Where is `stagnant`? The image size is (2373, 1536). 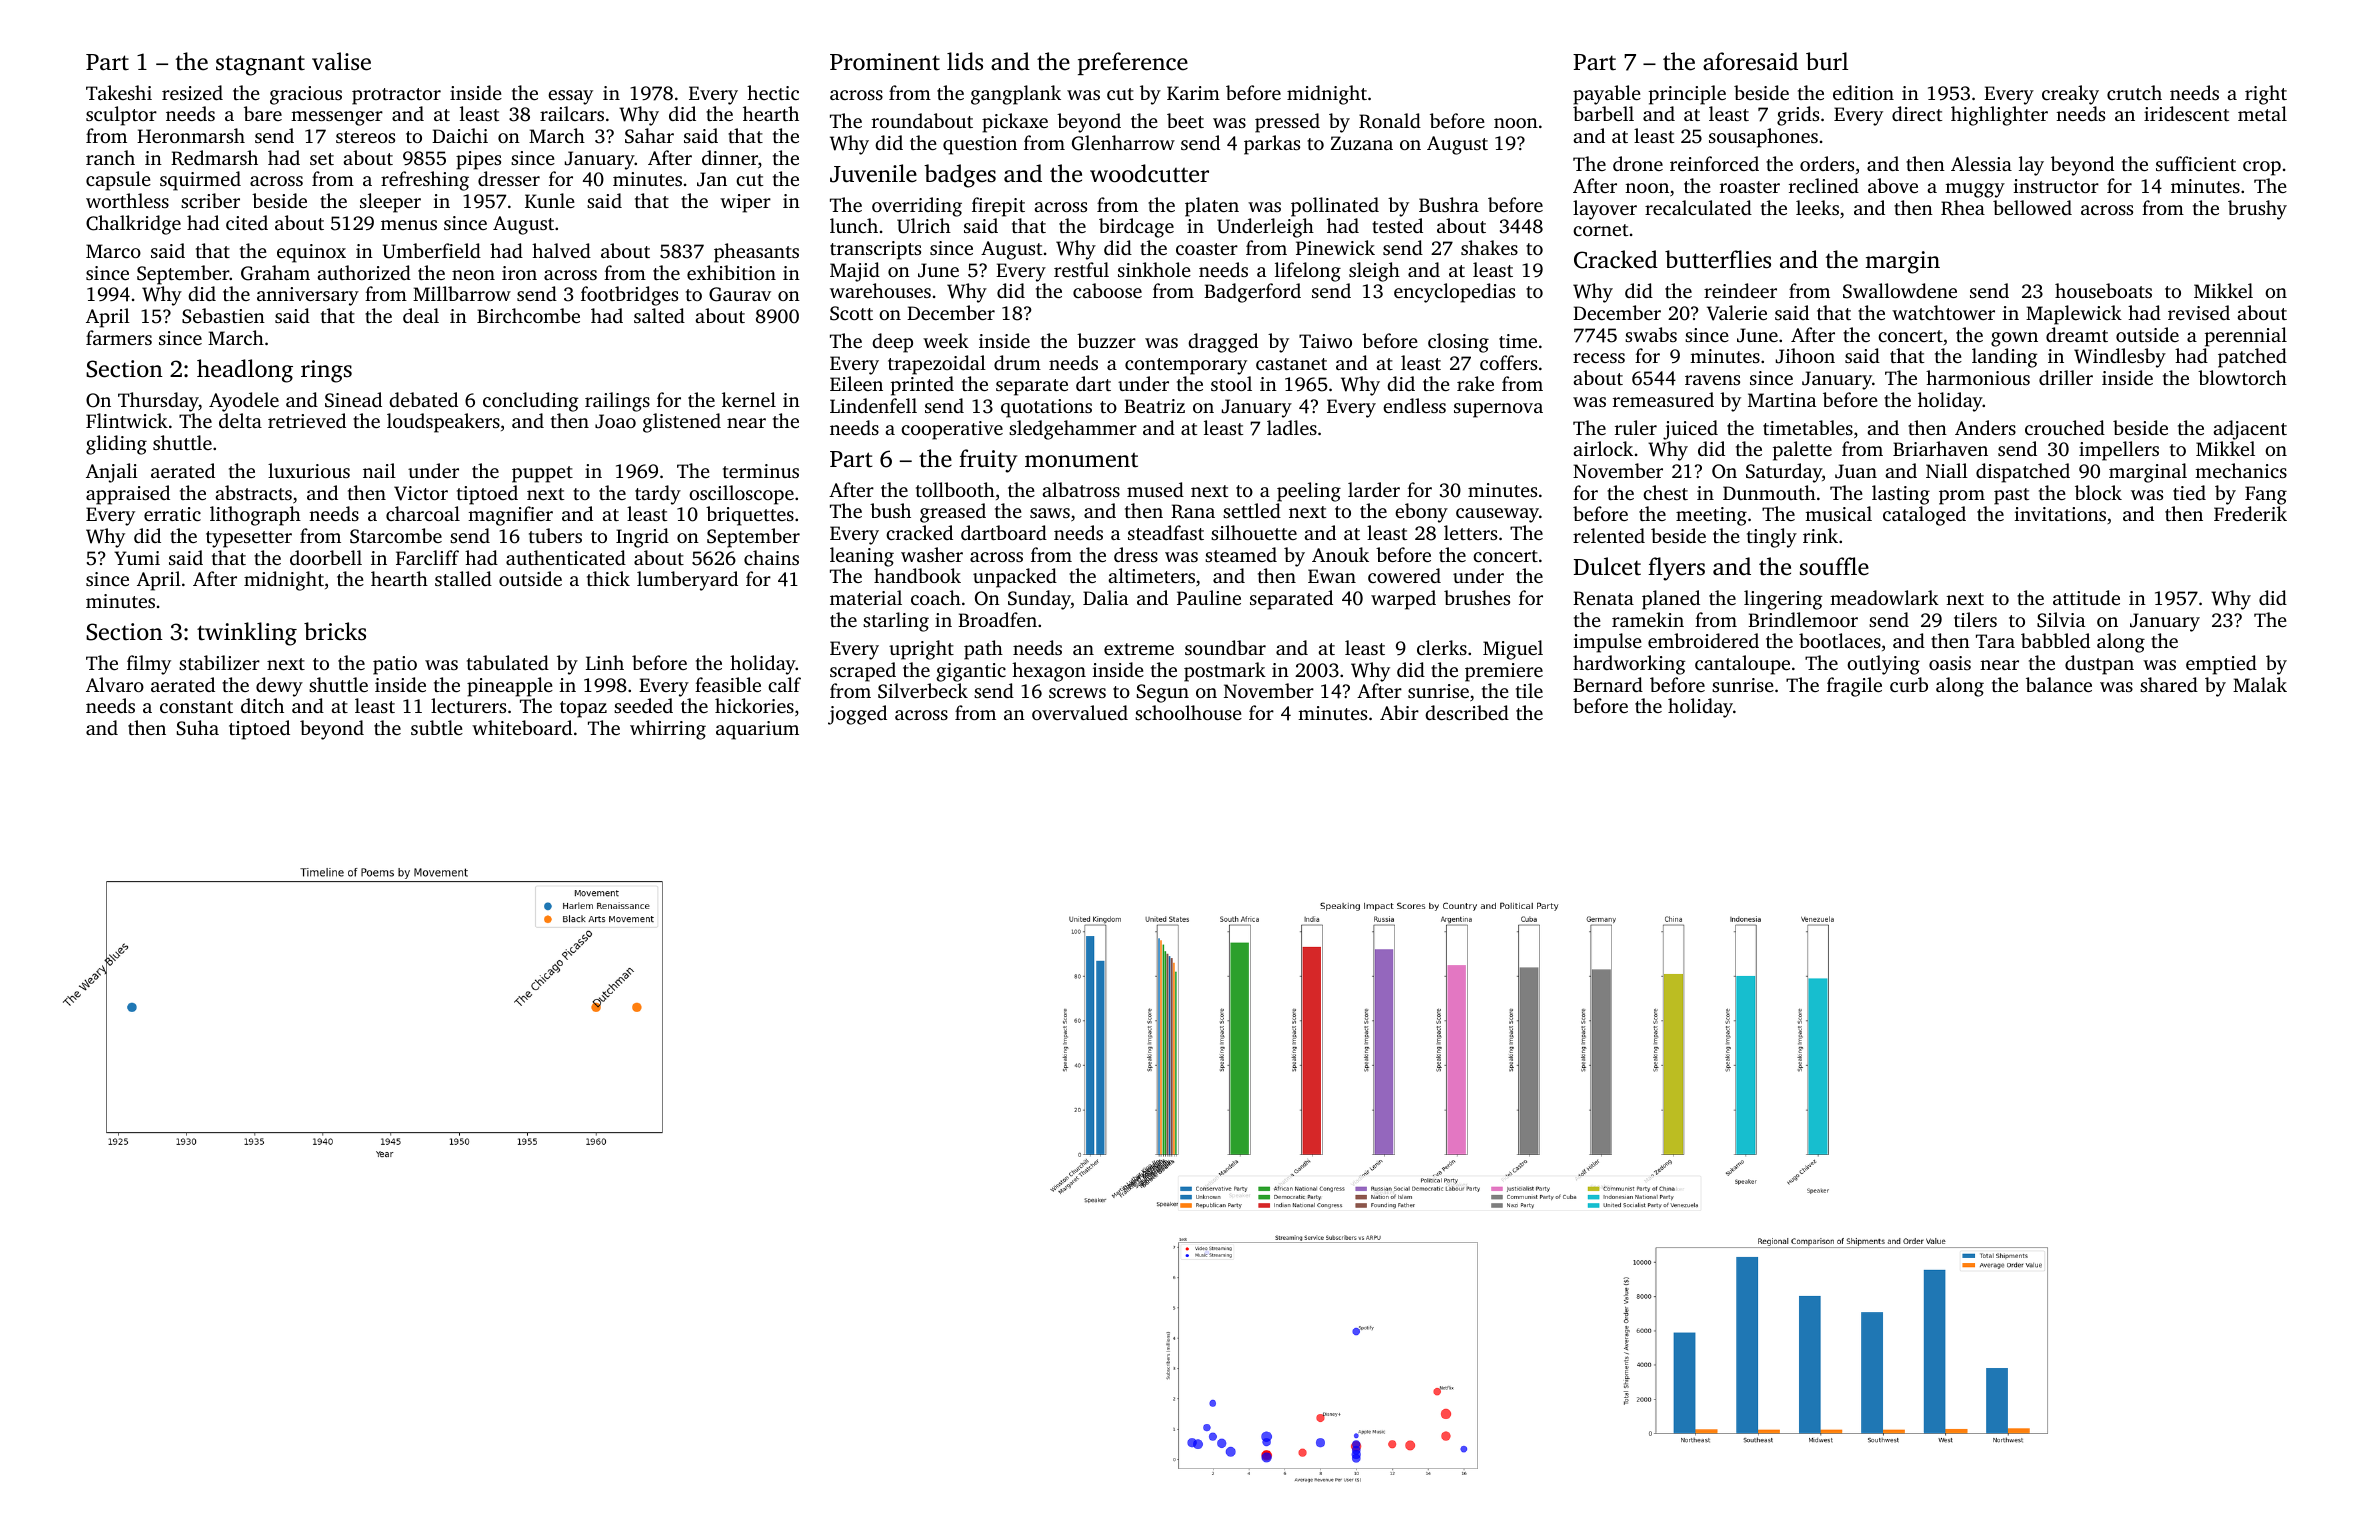 stagnant is located at coordinates (260, 65).
